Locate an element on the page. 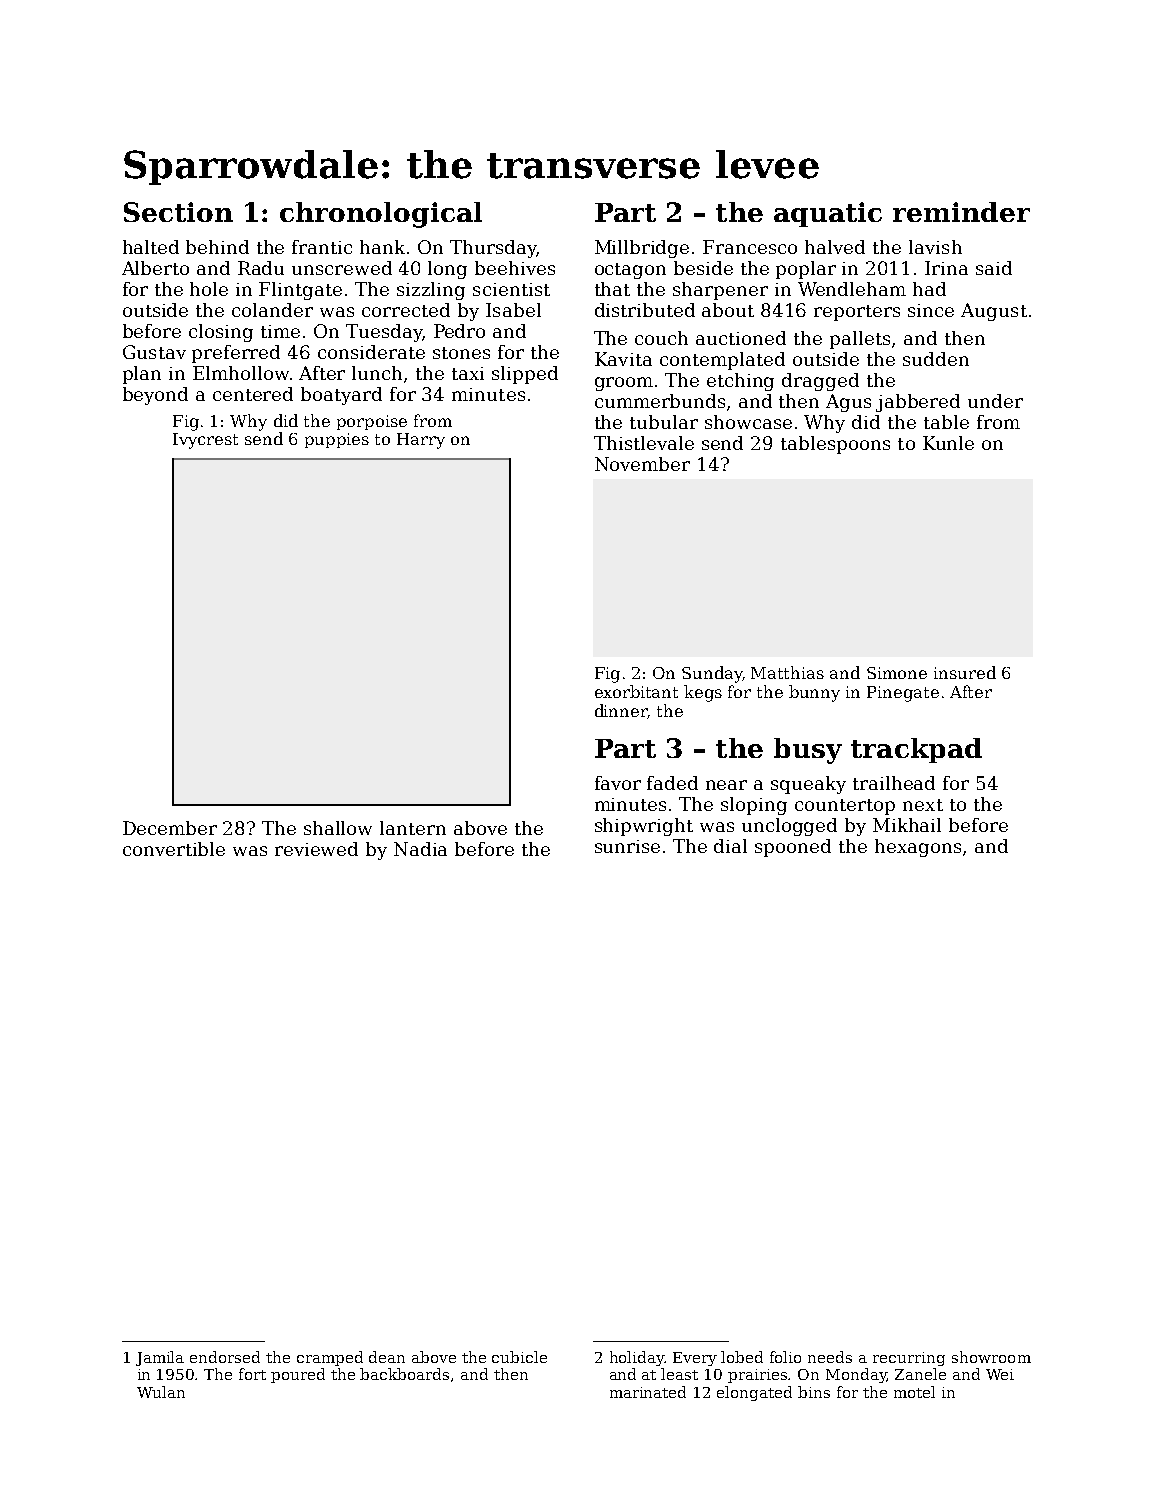  recurring is located at coordinates (909, 1359).
